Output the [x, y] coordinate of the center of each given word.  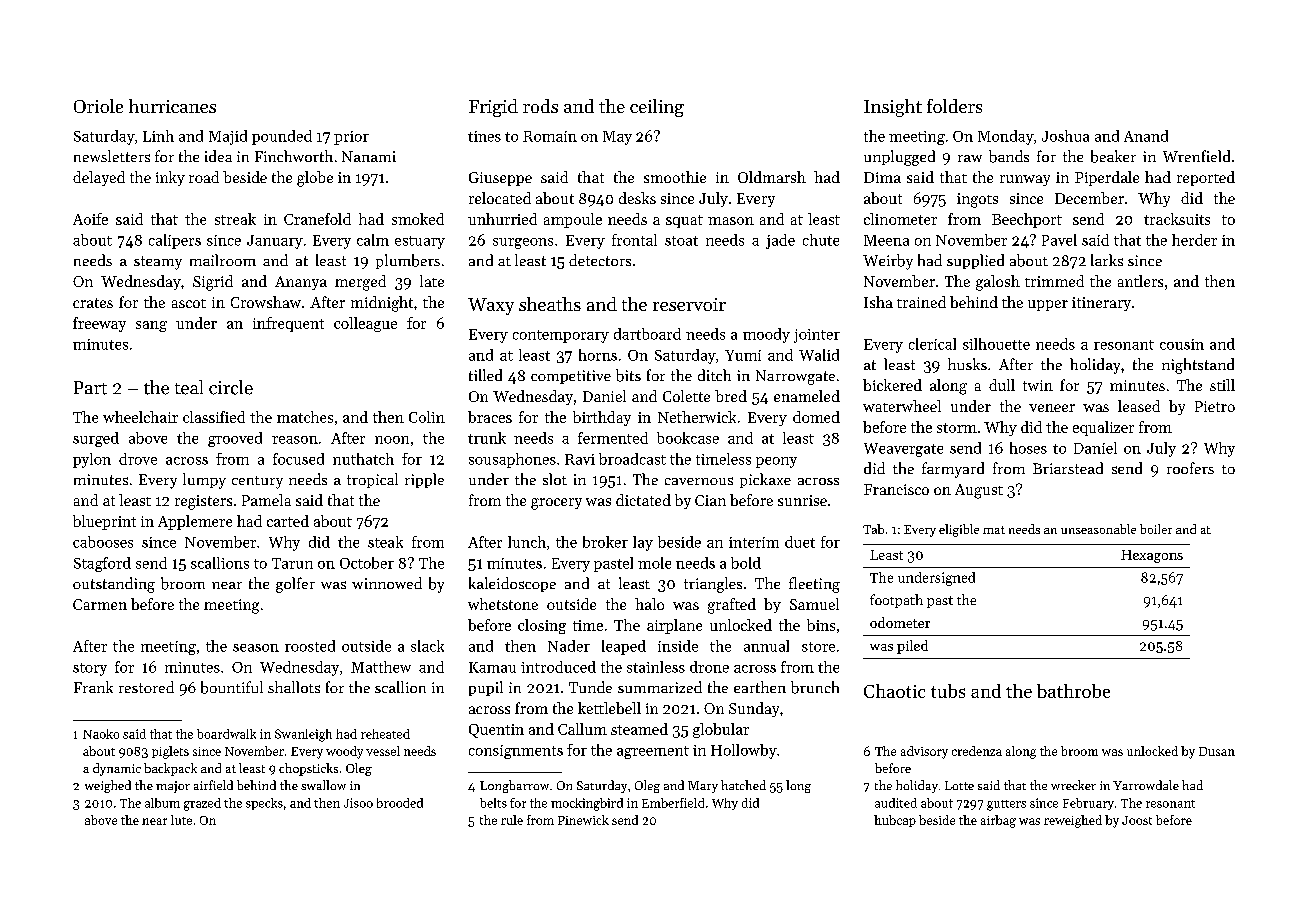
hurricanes [172, 106]
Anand [1146, 136]
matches [305, 417]
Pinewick [583, 820]
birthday [602, 418]
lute [181, 820]
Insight [893, 108]
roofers [1190, 468]
